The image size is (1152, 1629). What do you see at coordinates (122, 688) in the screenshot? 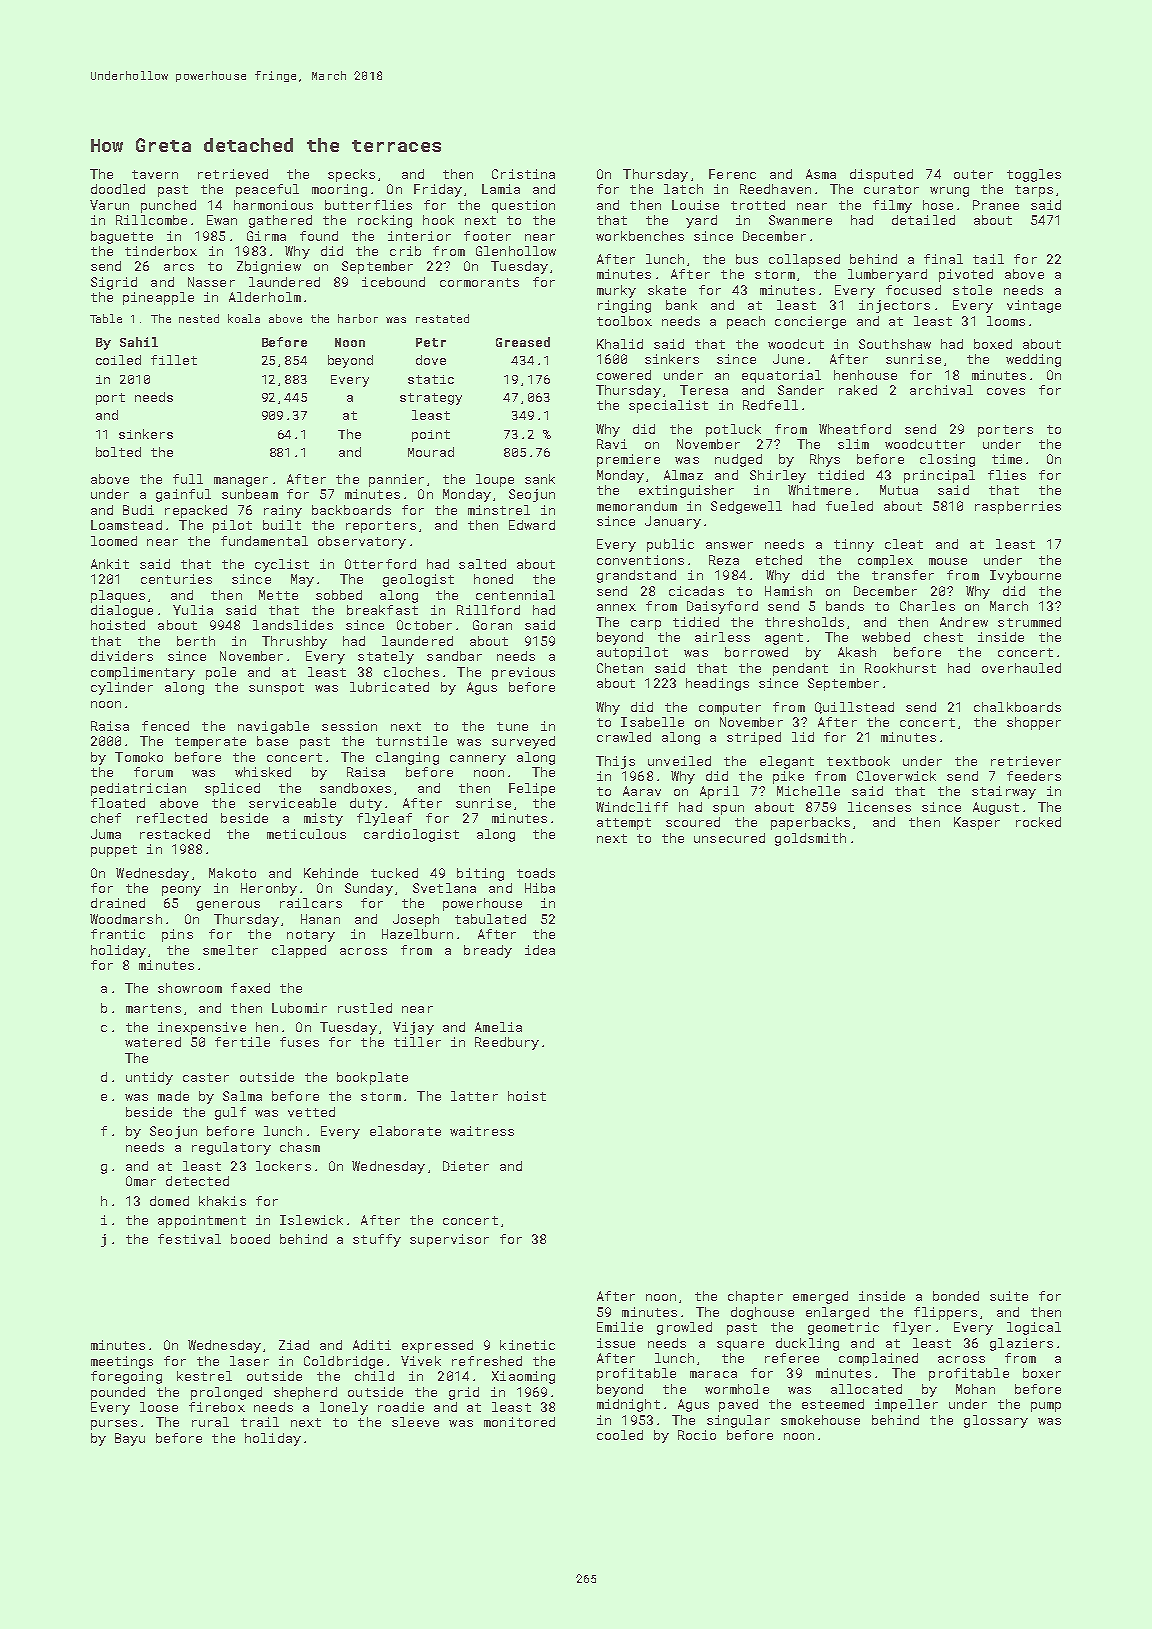
I see `cylinder` at bounding box center [122, 688].
